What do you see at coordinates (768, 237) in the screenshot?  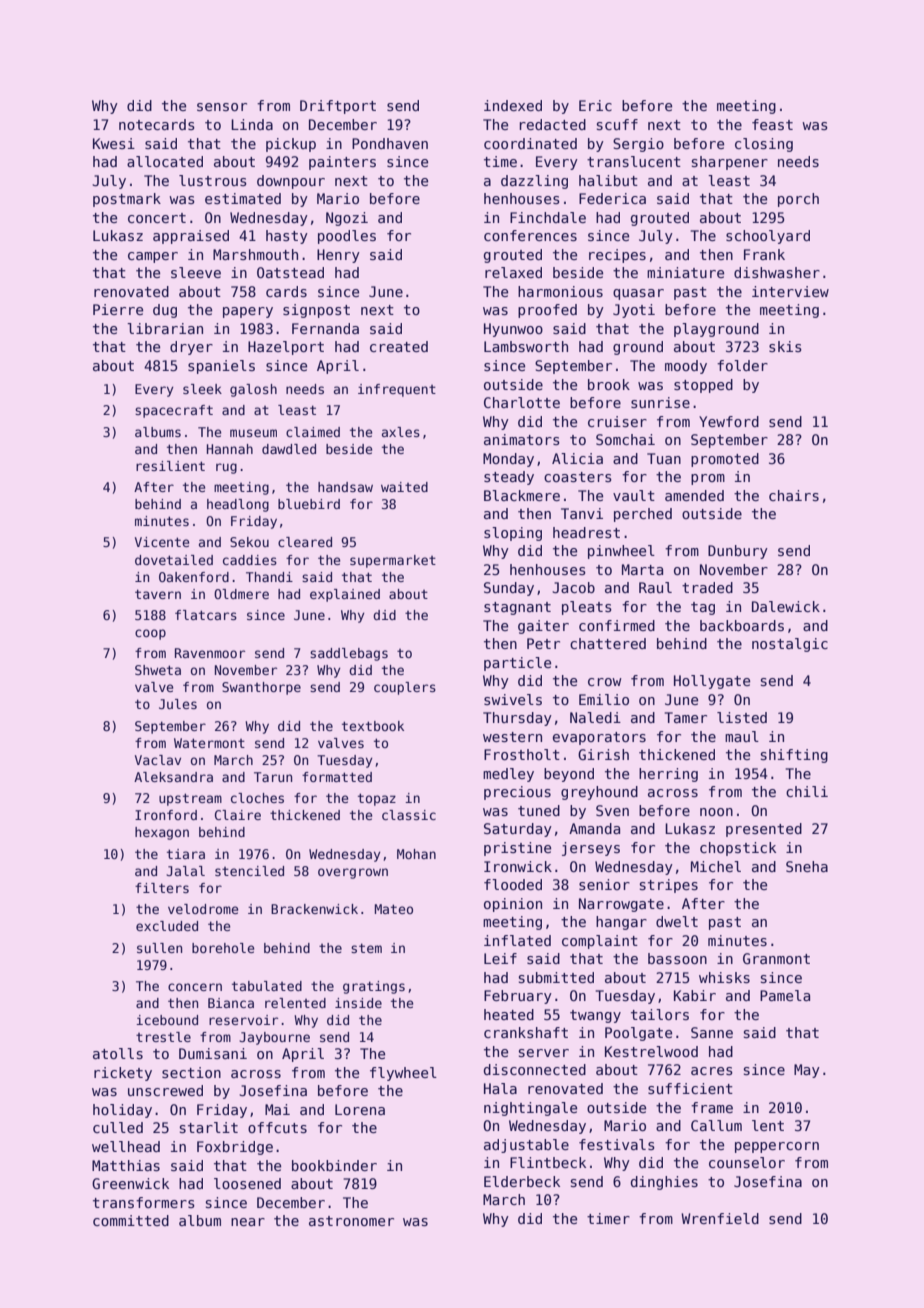 I see `schoolyard` at bounding box center [768, 237].
